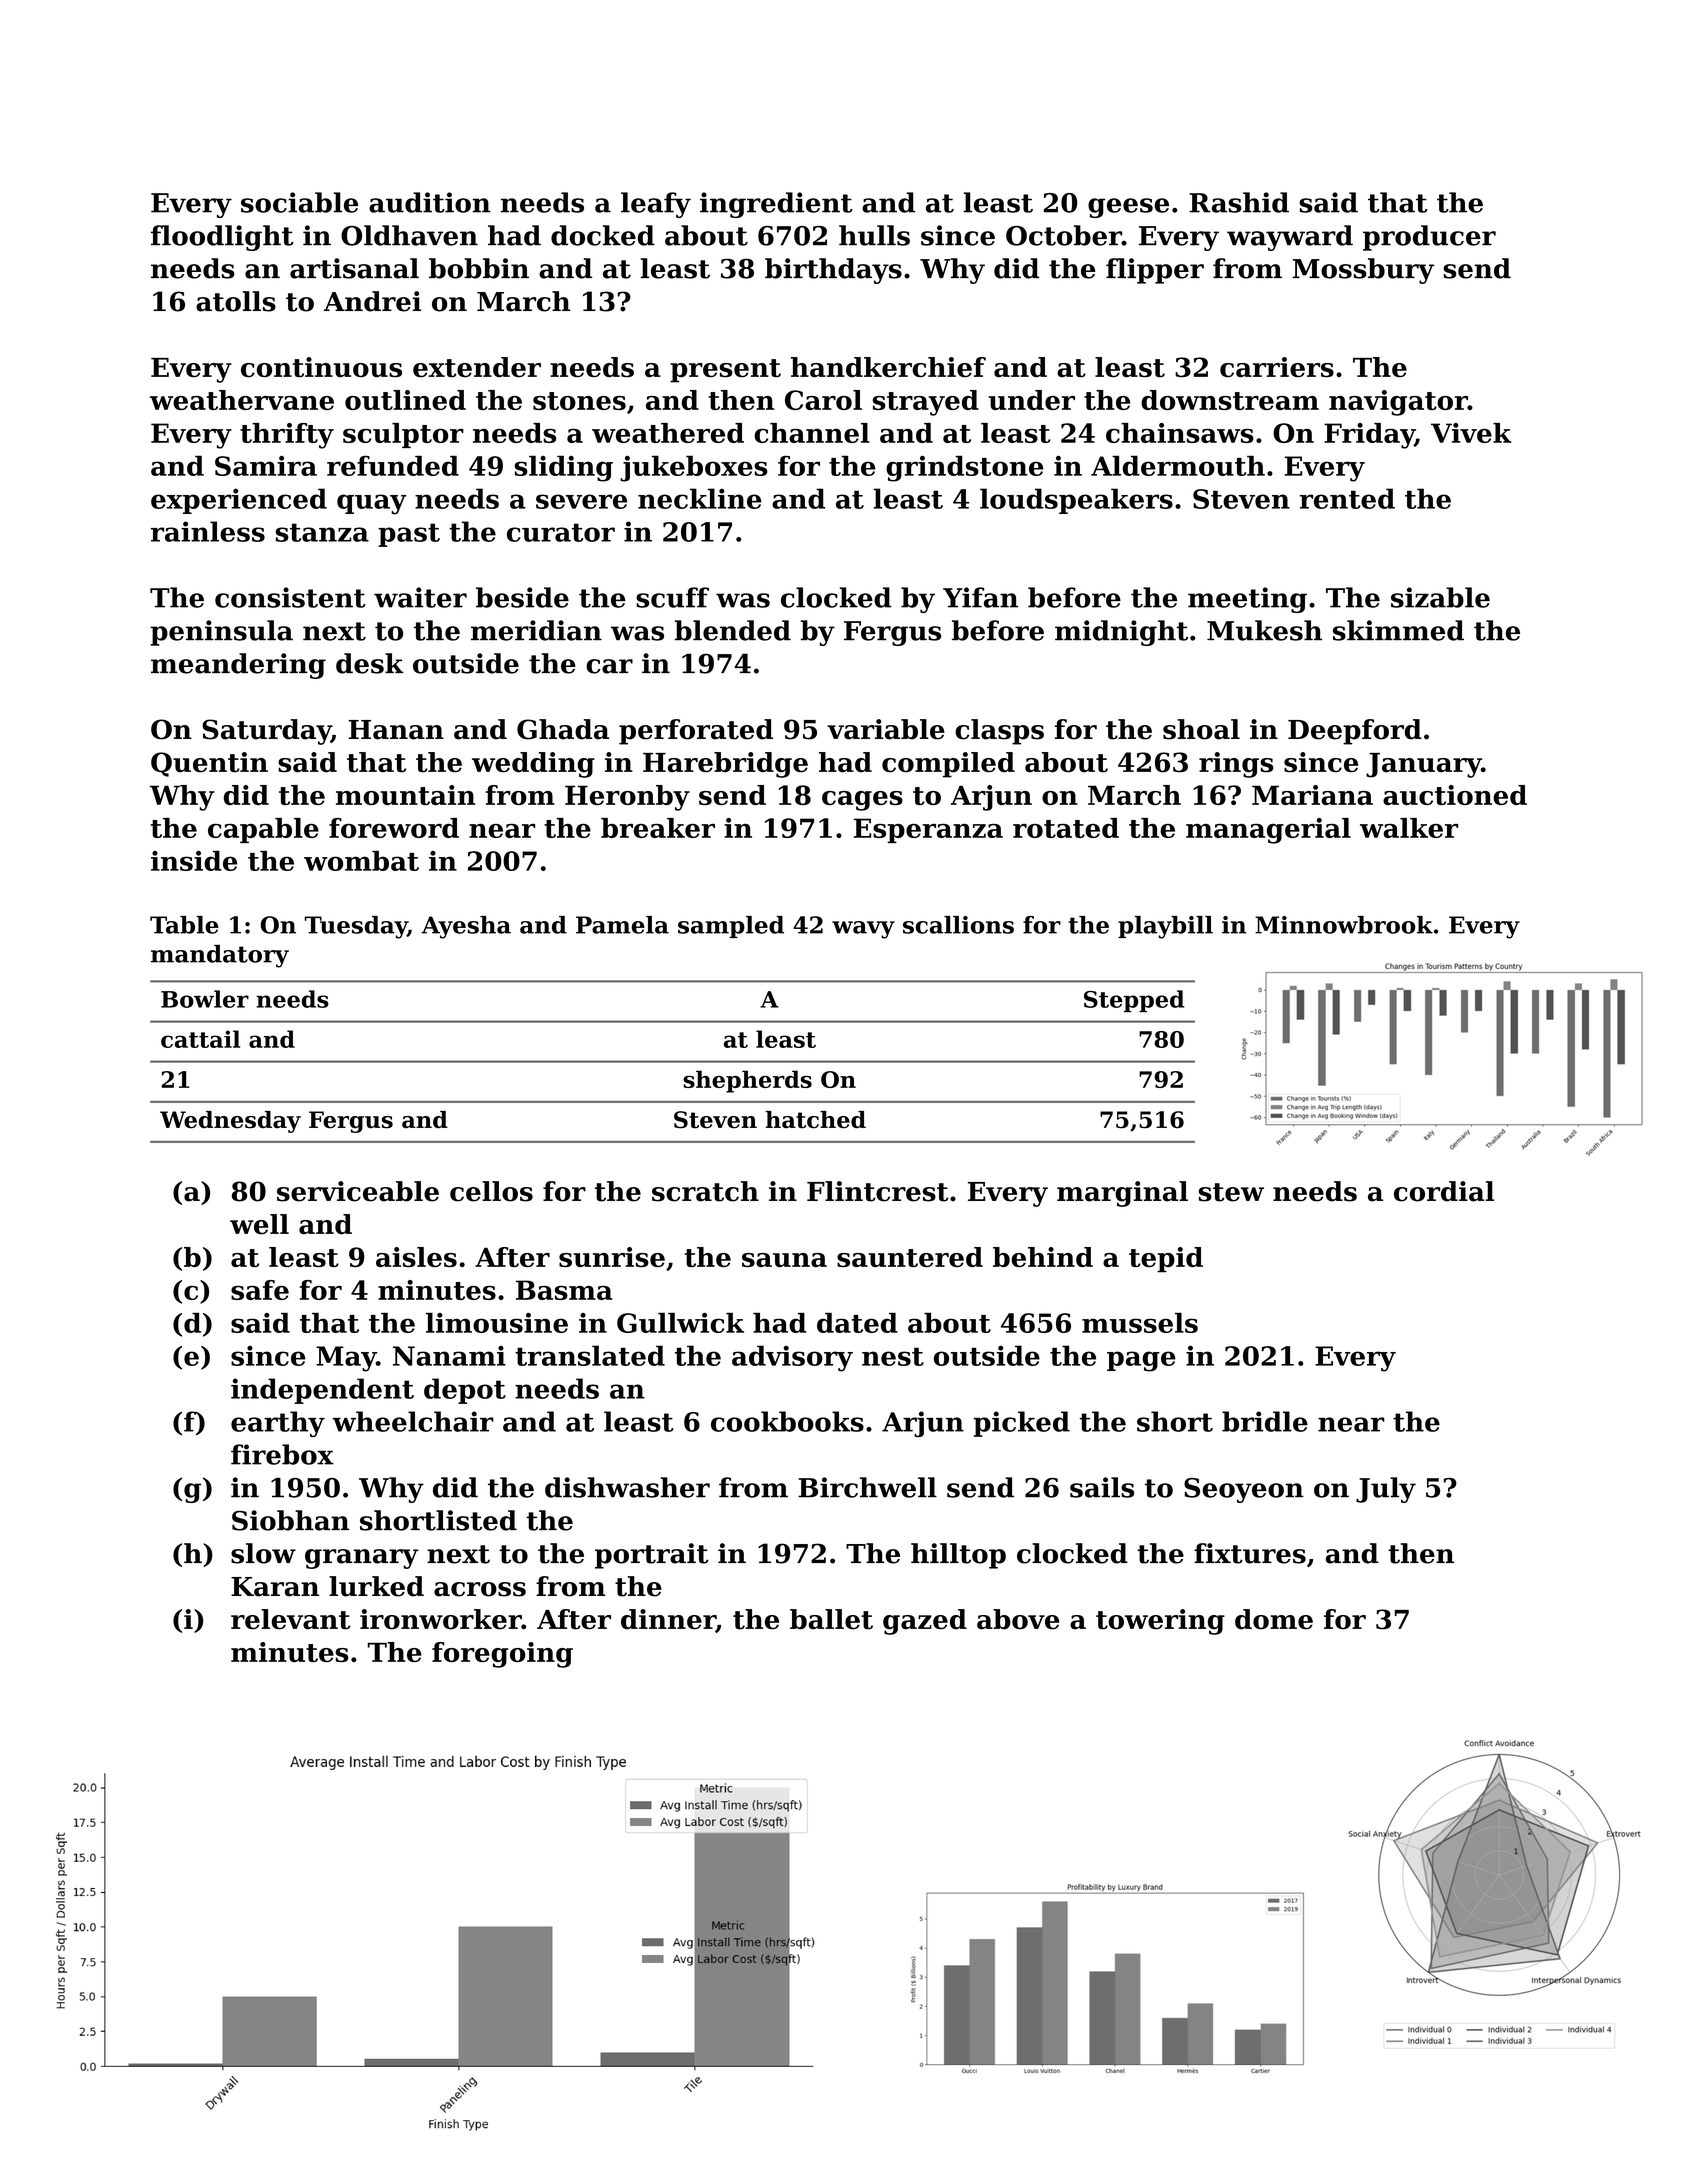  Describe the element at coordinates (321, 367) in the screenshot. I see `continuous` at that location.
